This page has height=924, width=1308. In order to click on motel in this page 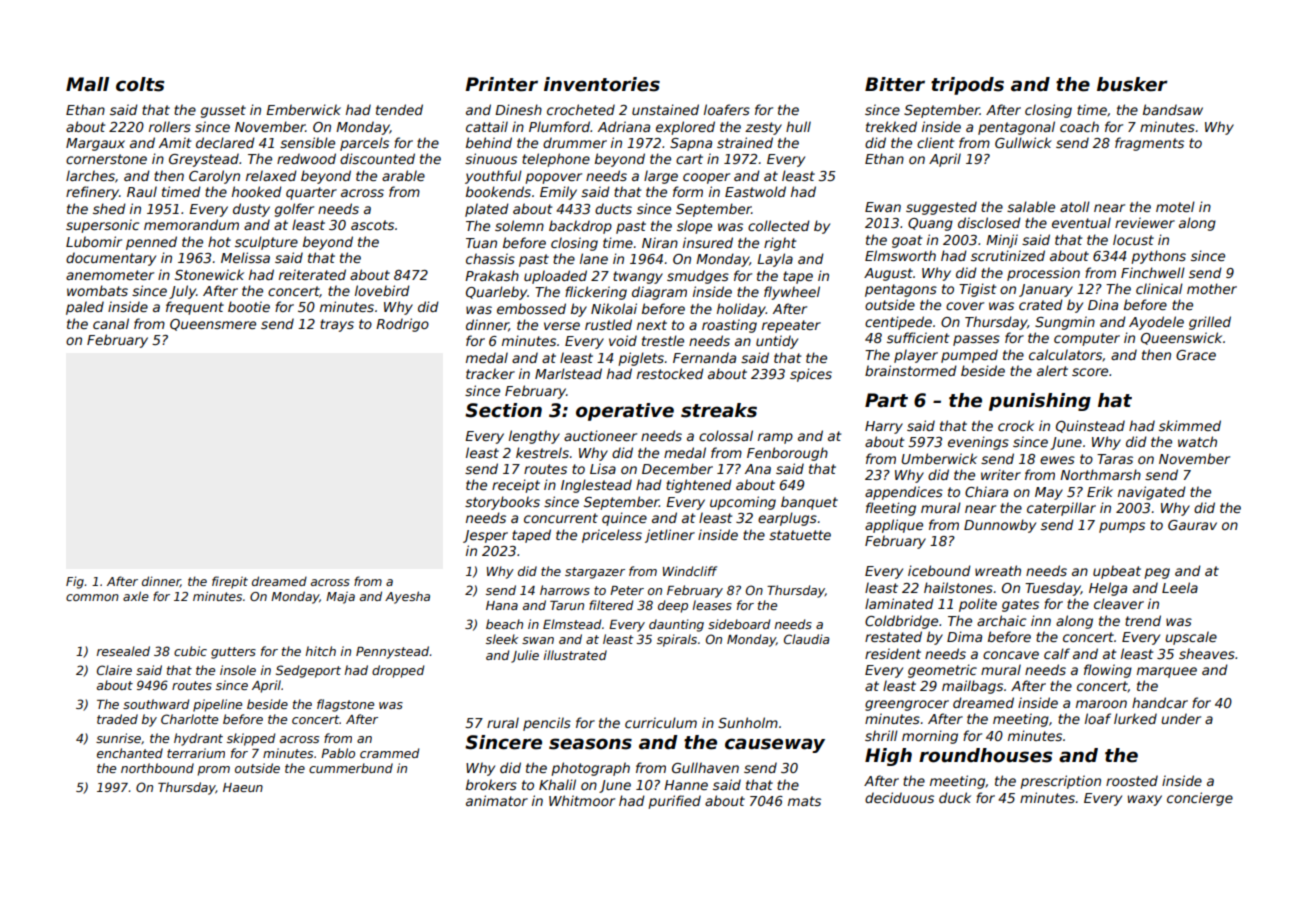, I will do `click(1175, 206)`.
